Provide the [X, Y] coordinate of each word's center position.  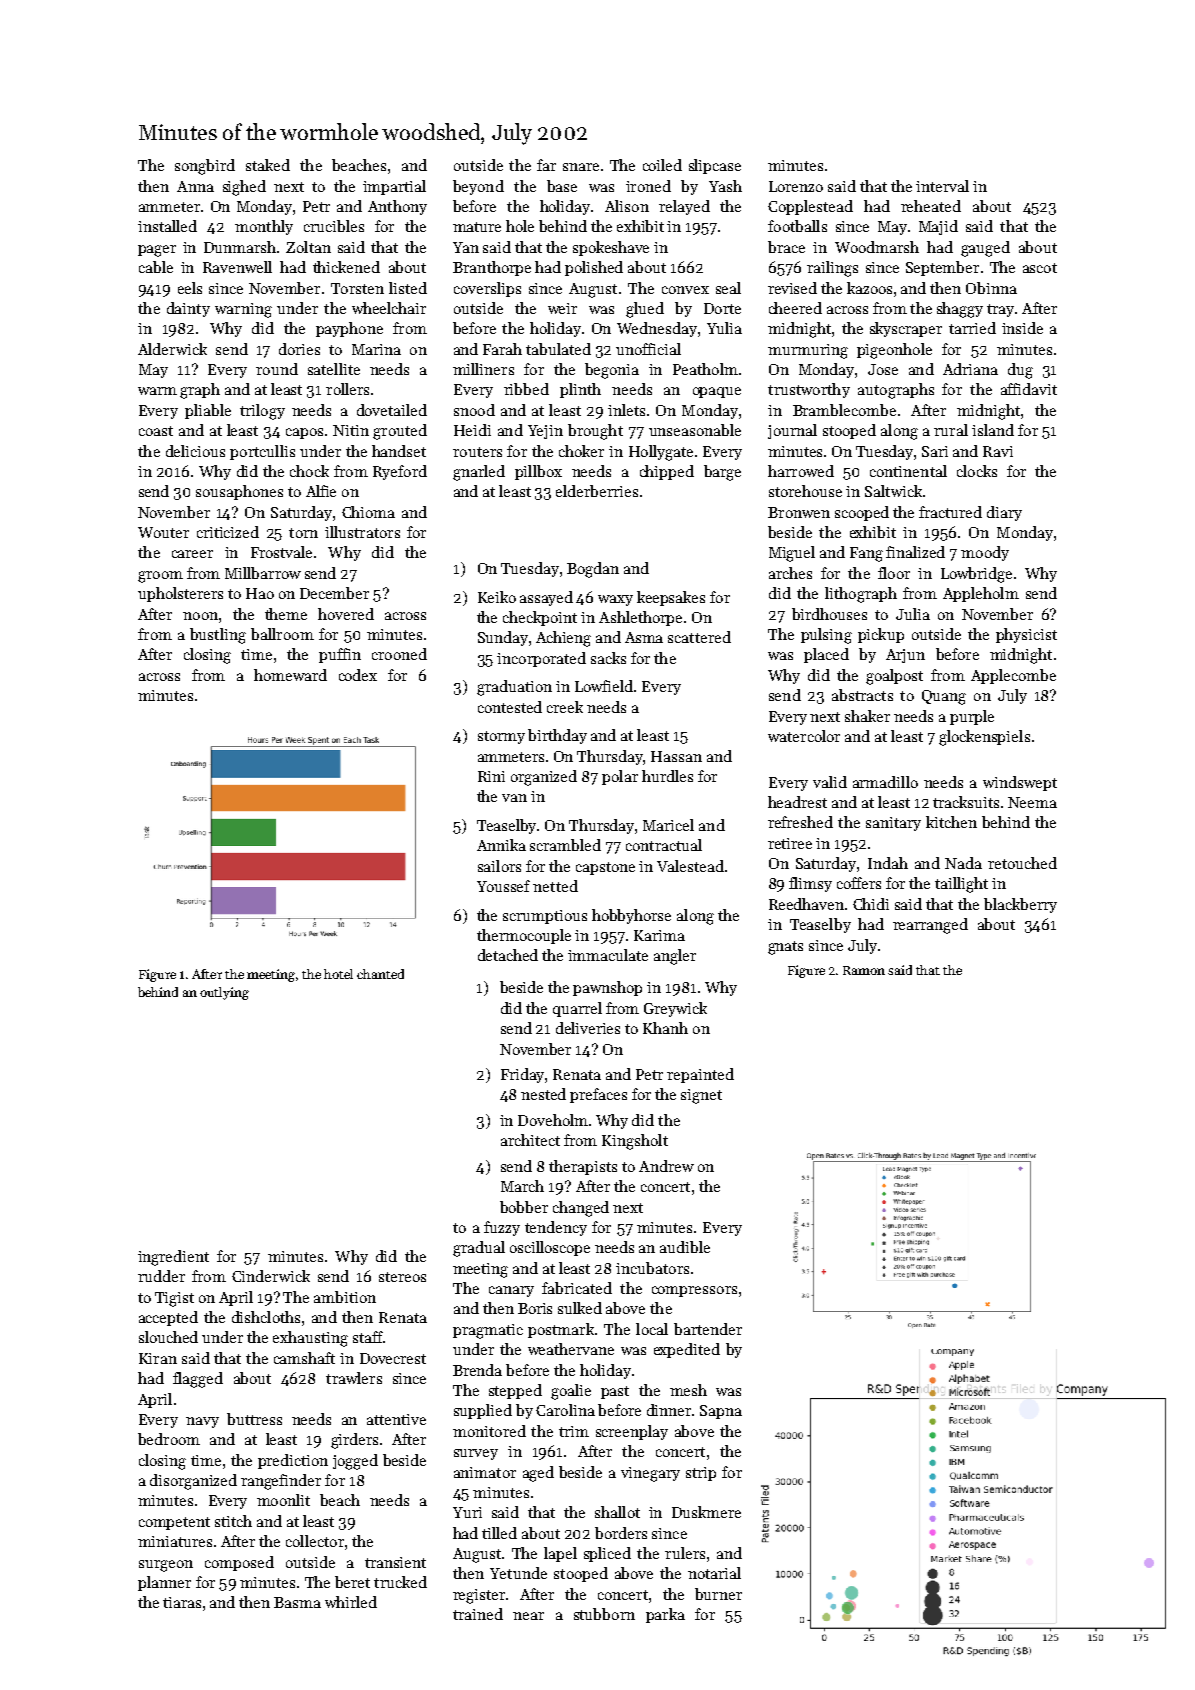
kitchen [951, 822]
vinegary [650, 1474]
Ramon [864, 970]
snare [581, 167]
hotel [338, 974]
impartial [394, 187]
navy [202, 1422]
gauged [985, 249]
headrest [797, 802]
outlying [224, 993]
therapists [583, 1167]
